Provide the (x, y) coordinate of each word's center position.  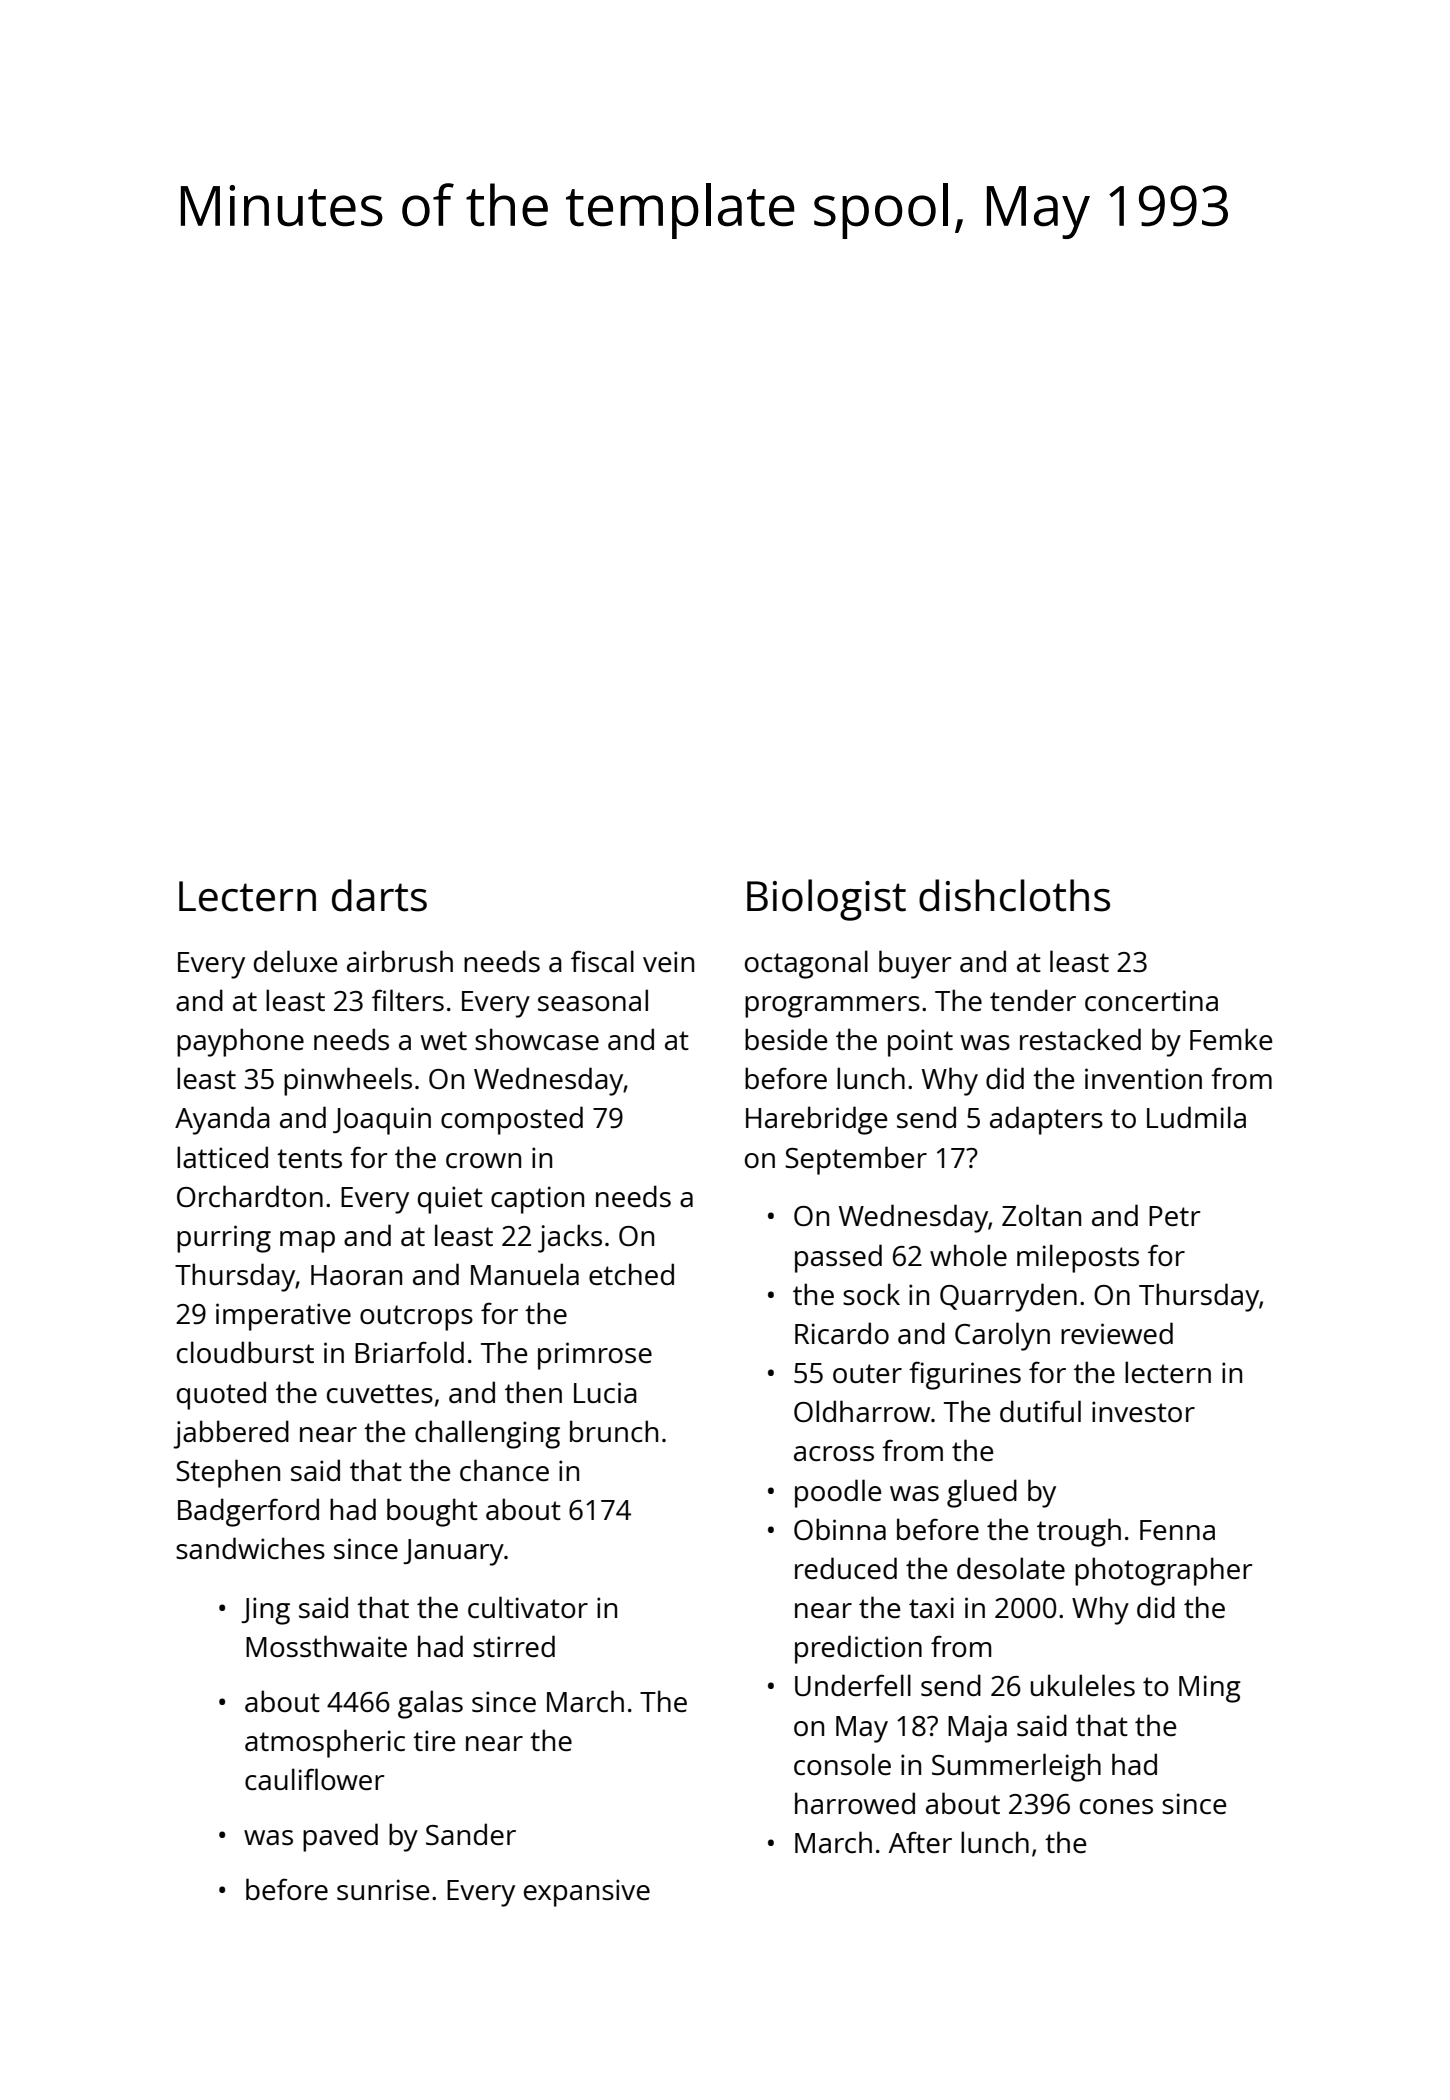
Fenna (1177, 1530)
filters (408, 1000)
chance (504, 1470)
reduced (846, 1568)
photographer (1164, 1571)
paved (340, 1837)
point (920, 1043)
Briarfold (409, 1352)
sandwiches (250, 1548)
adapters (1046, 1120)
